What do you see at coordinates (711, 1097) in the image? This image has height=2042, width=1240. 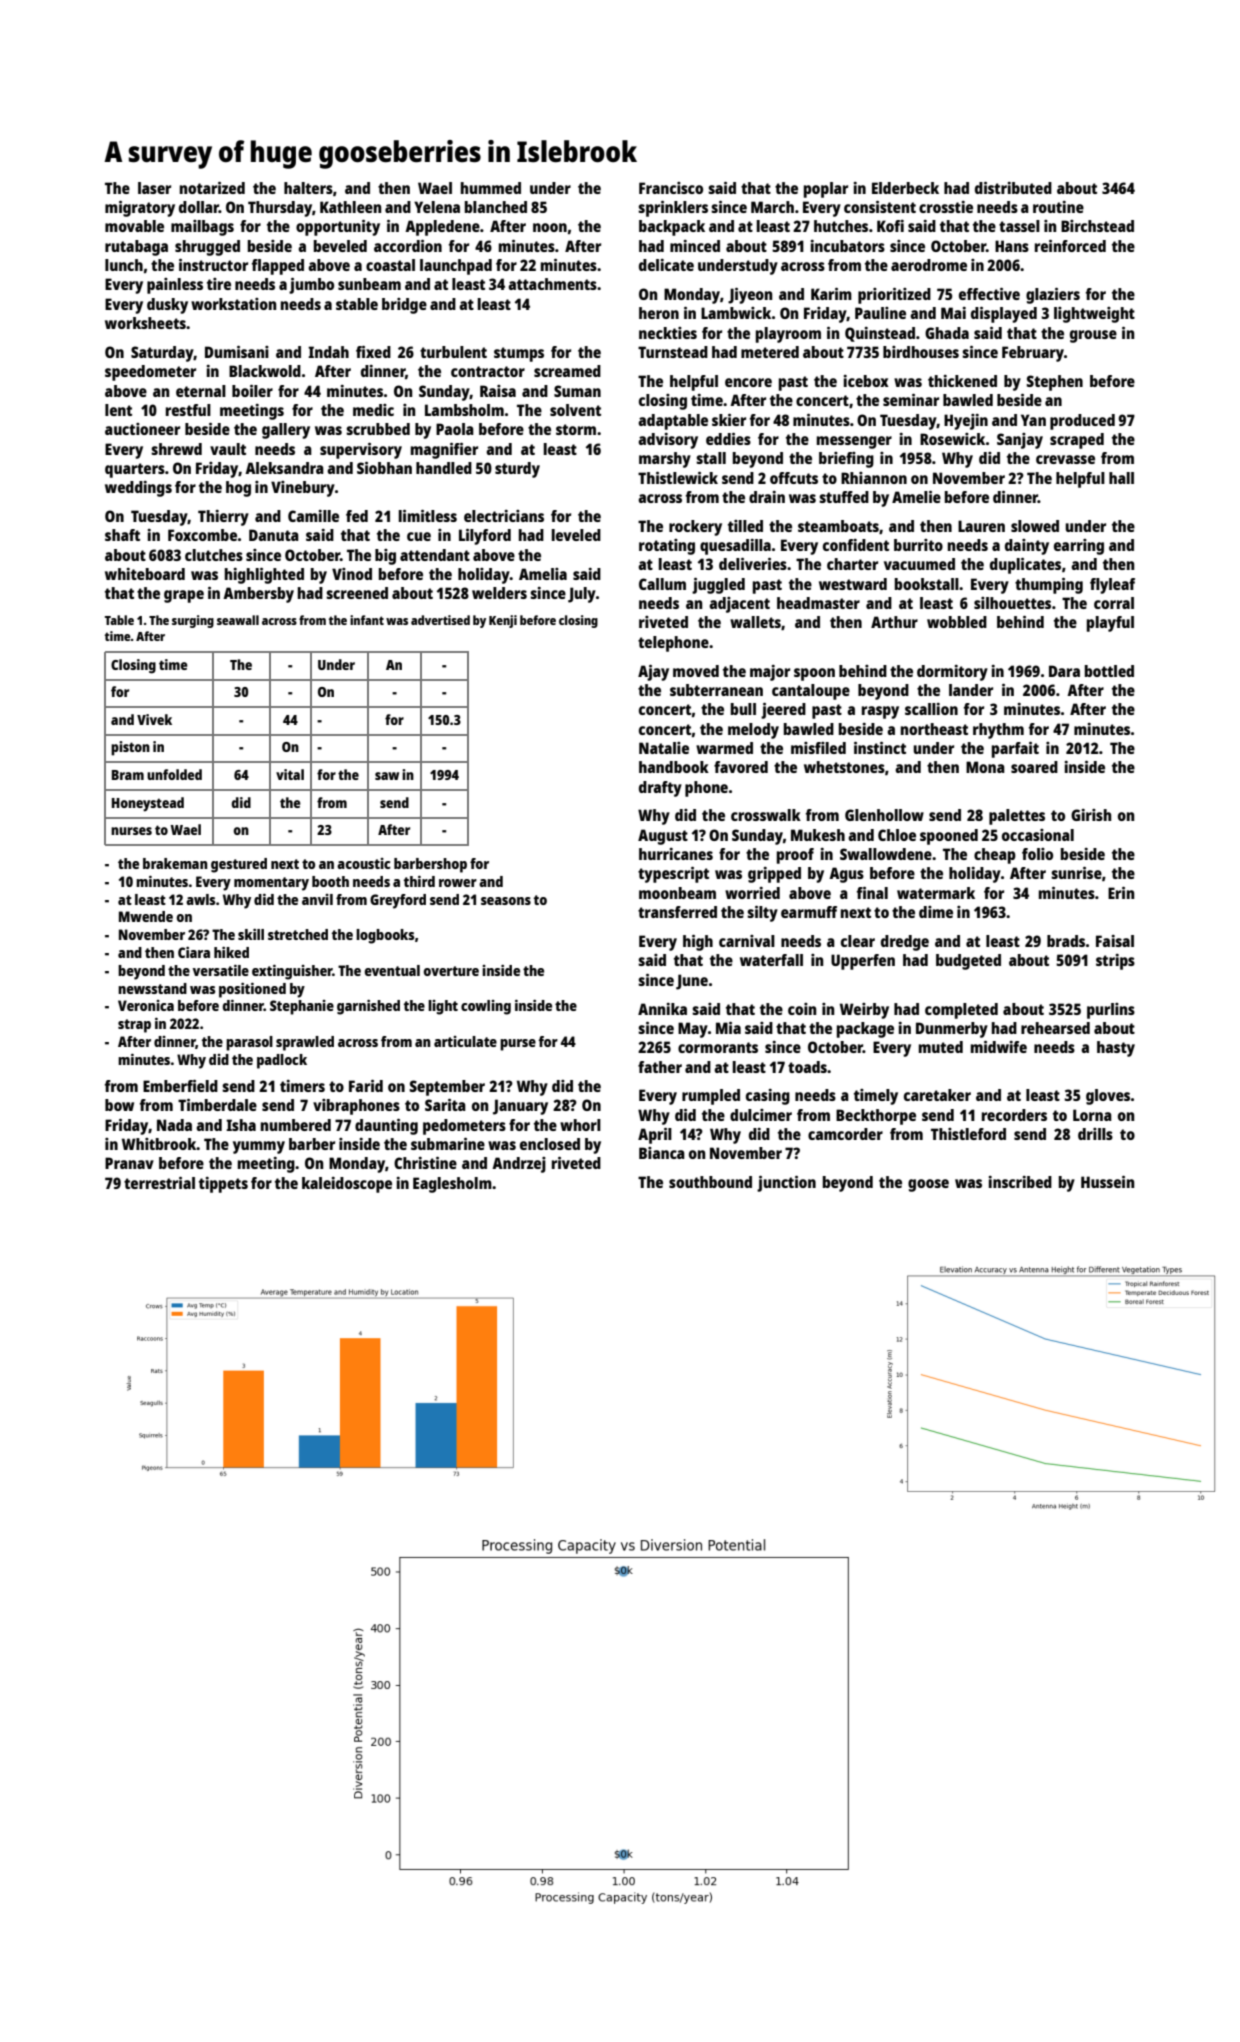 I see `rumpled` at bounding box center [711, 1097].
